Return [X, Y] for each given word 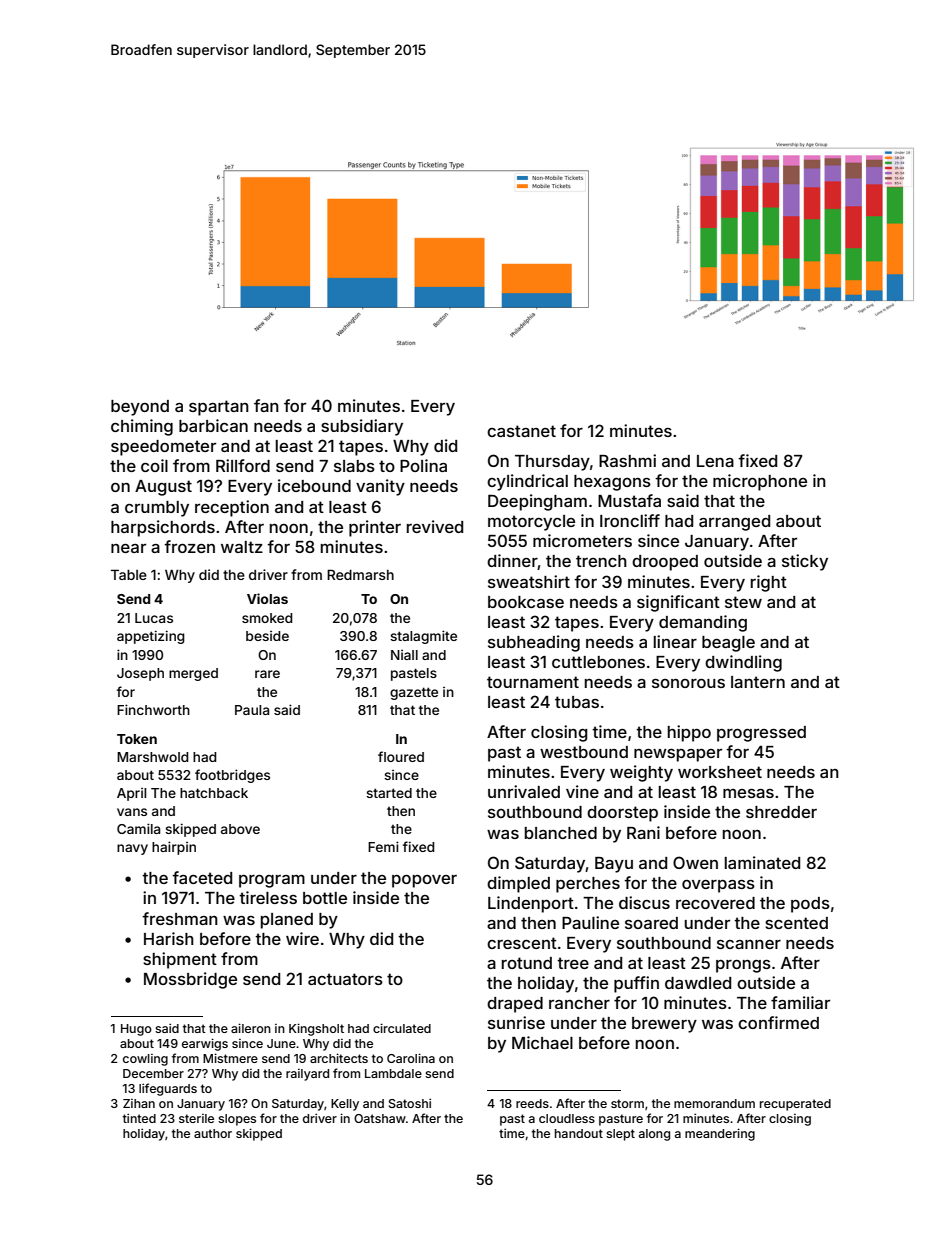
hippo [689, 733]
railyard [307, 1075]
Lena [715, 461]
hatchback [214, 793]
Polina [423, 465]
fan [266, 405]
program [272, 881]
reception [232, 508]
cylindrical [527, 482]
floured [401, 756]
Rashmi [627, 460]
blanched [561, 833]
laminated [762, 862]
